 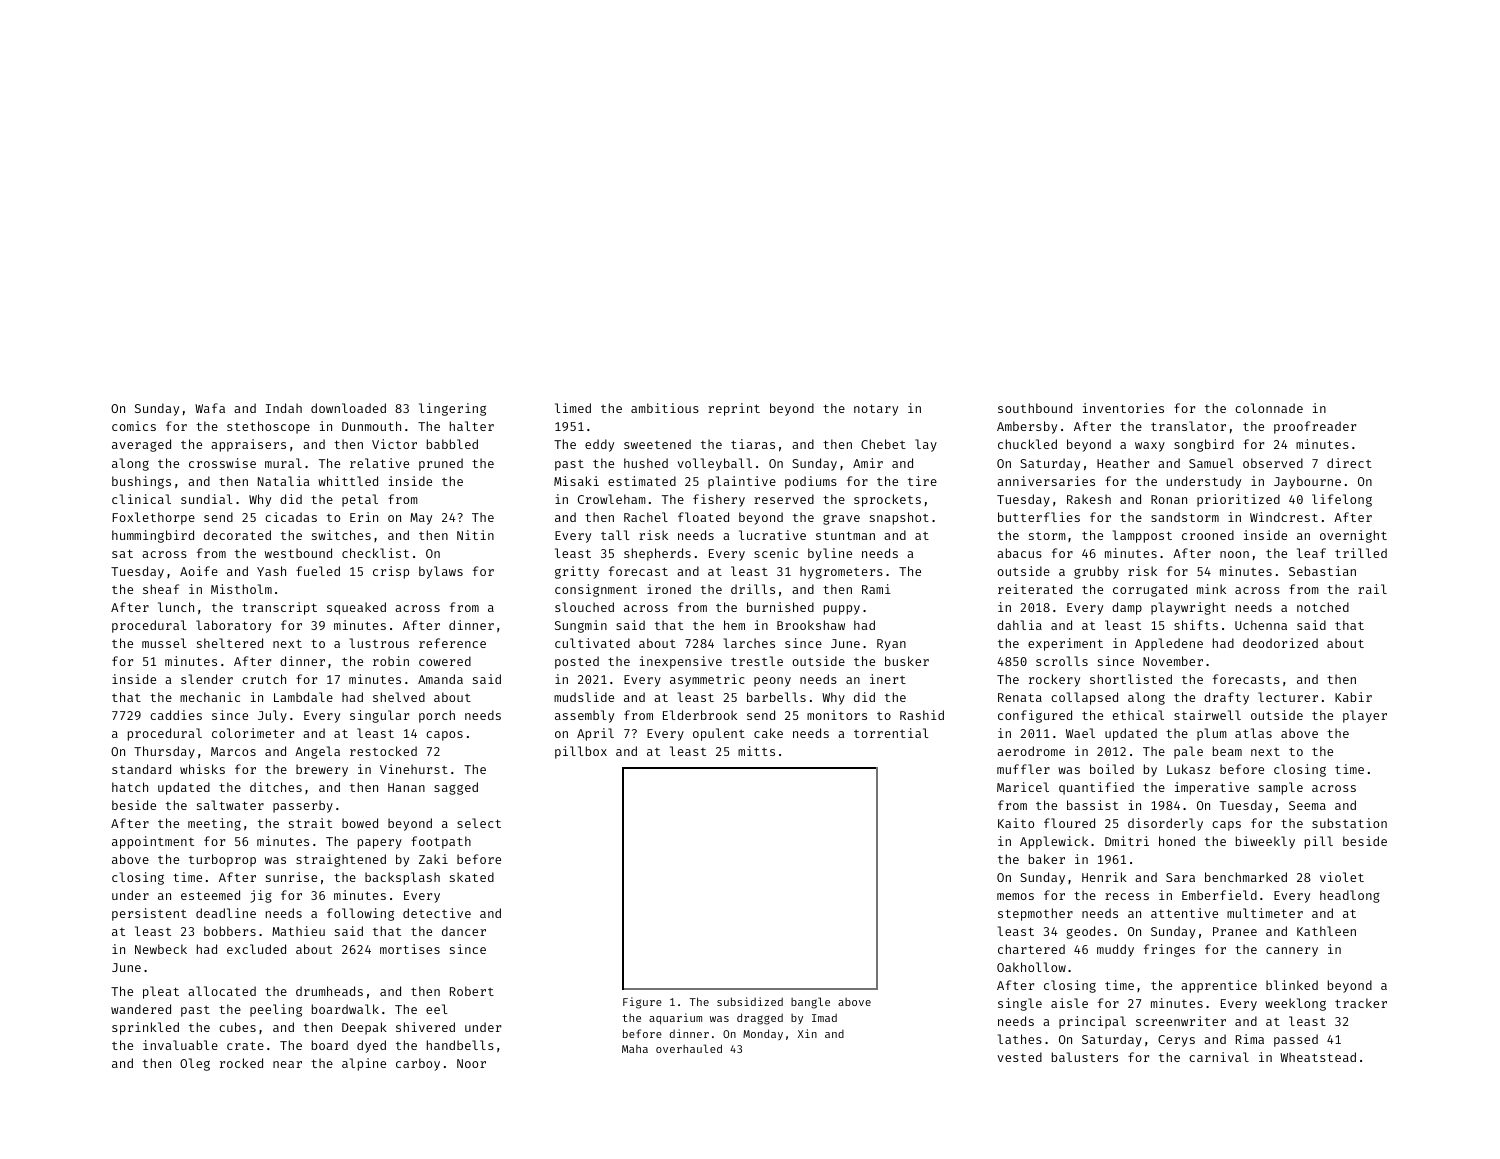 I want to click on papery, so click(x=380, y=844).
